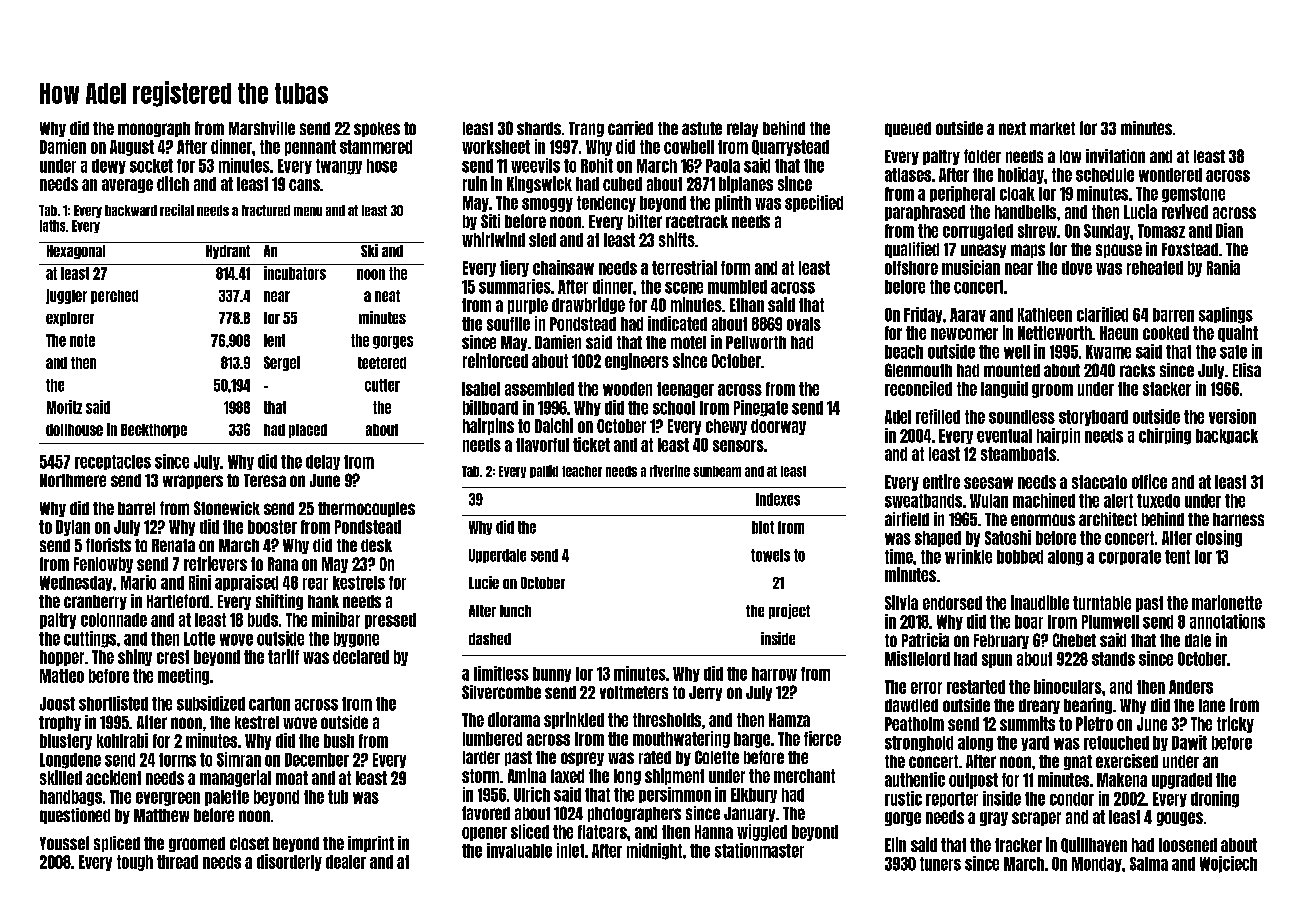 Image resolution: width=1308 pixels, height=924 pixels. What do you see at coordinates (689, 147) in the document?
I see `cowbell` at bounding box center [689, 147].
